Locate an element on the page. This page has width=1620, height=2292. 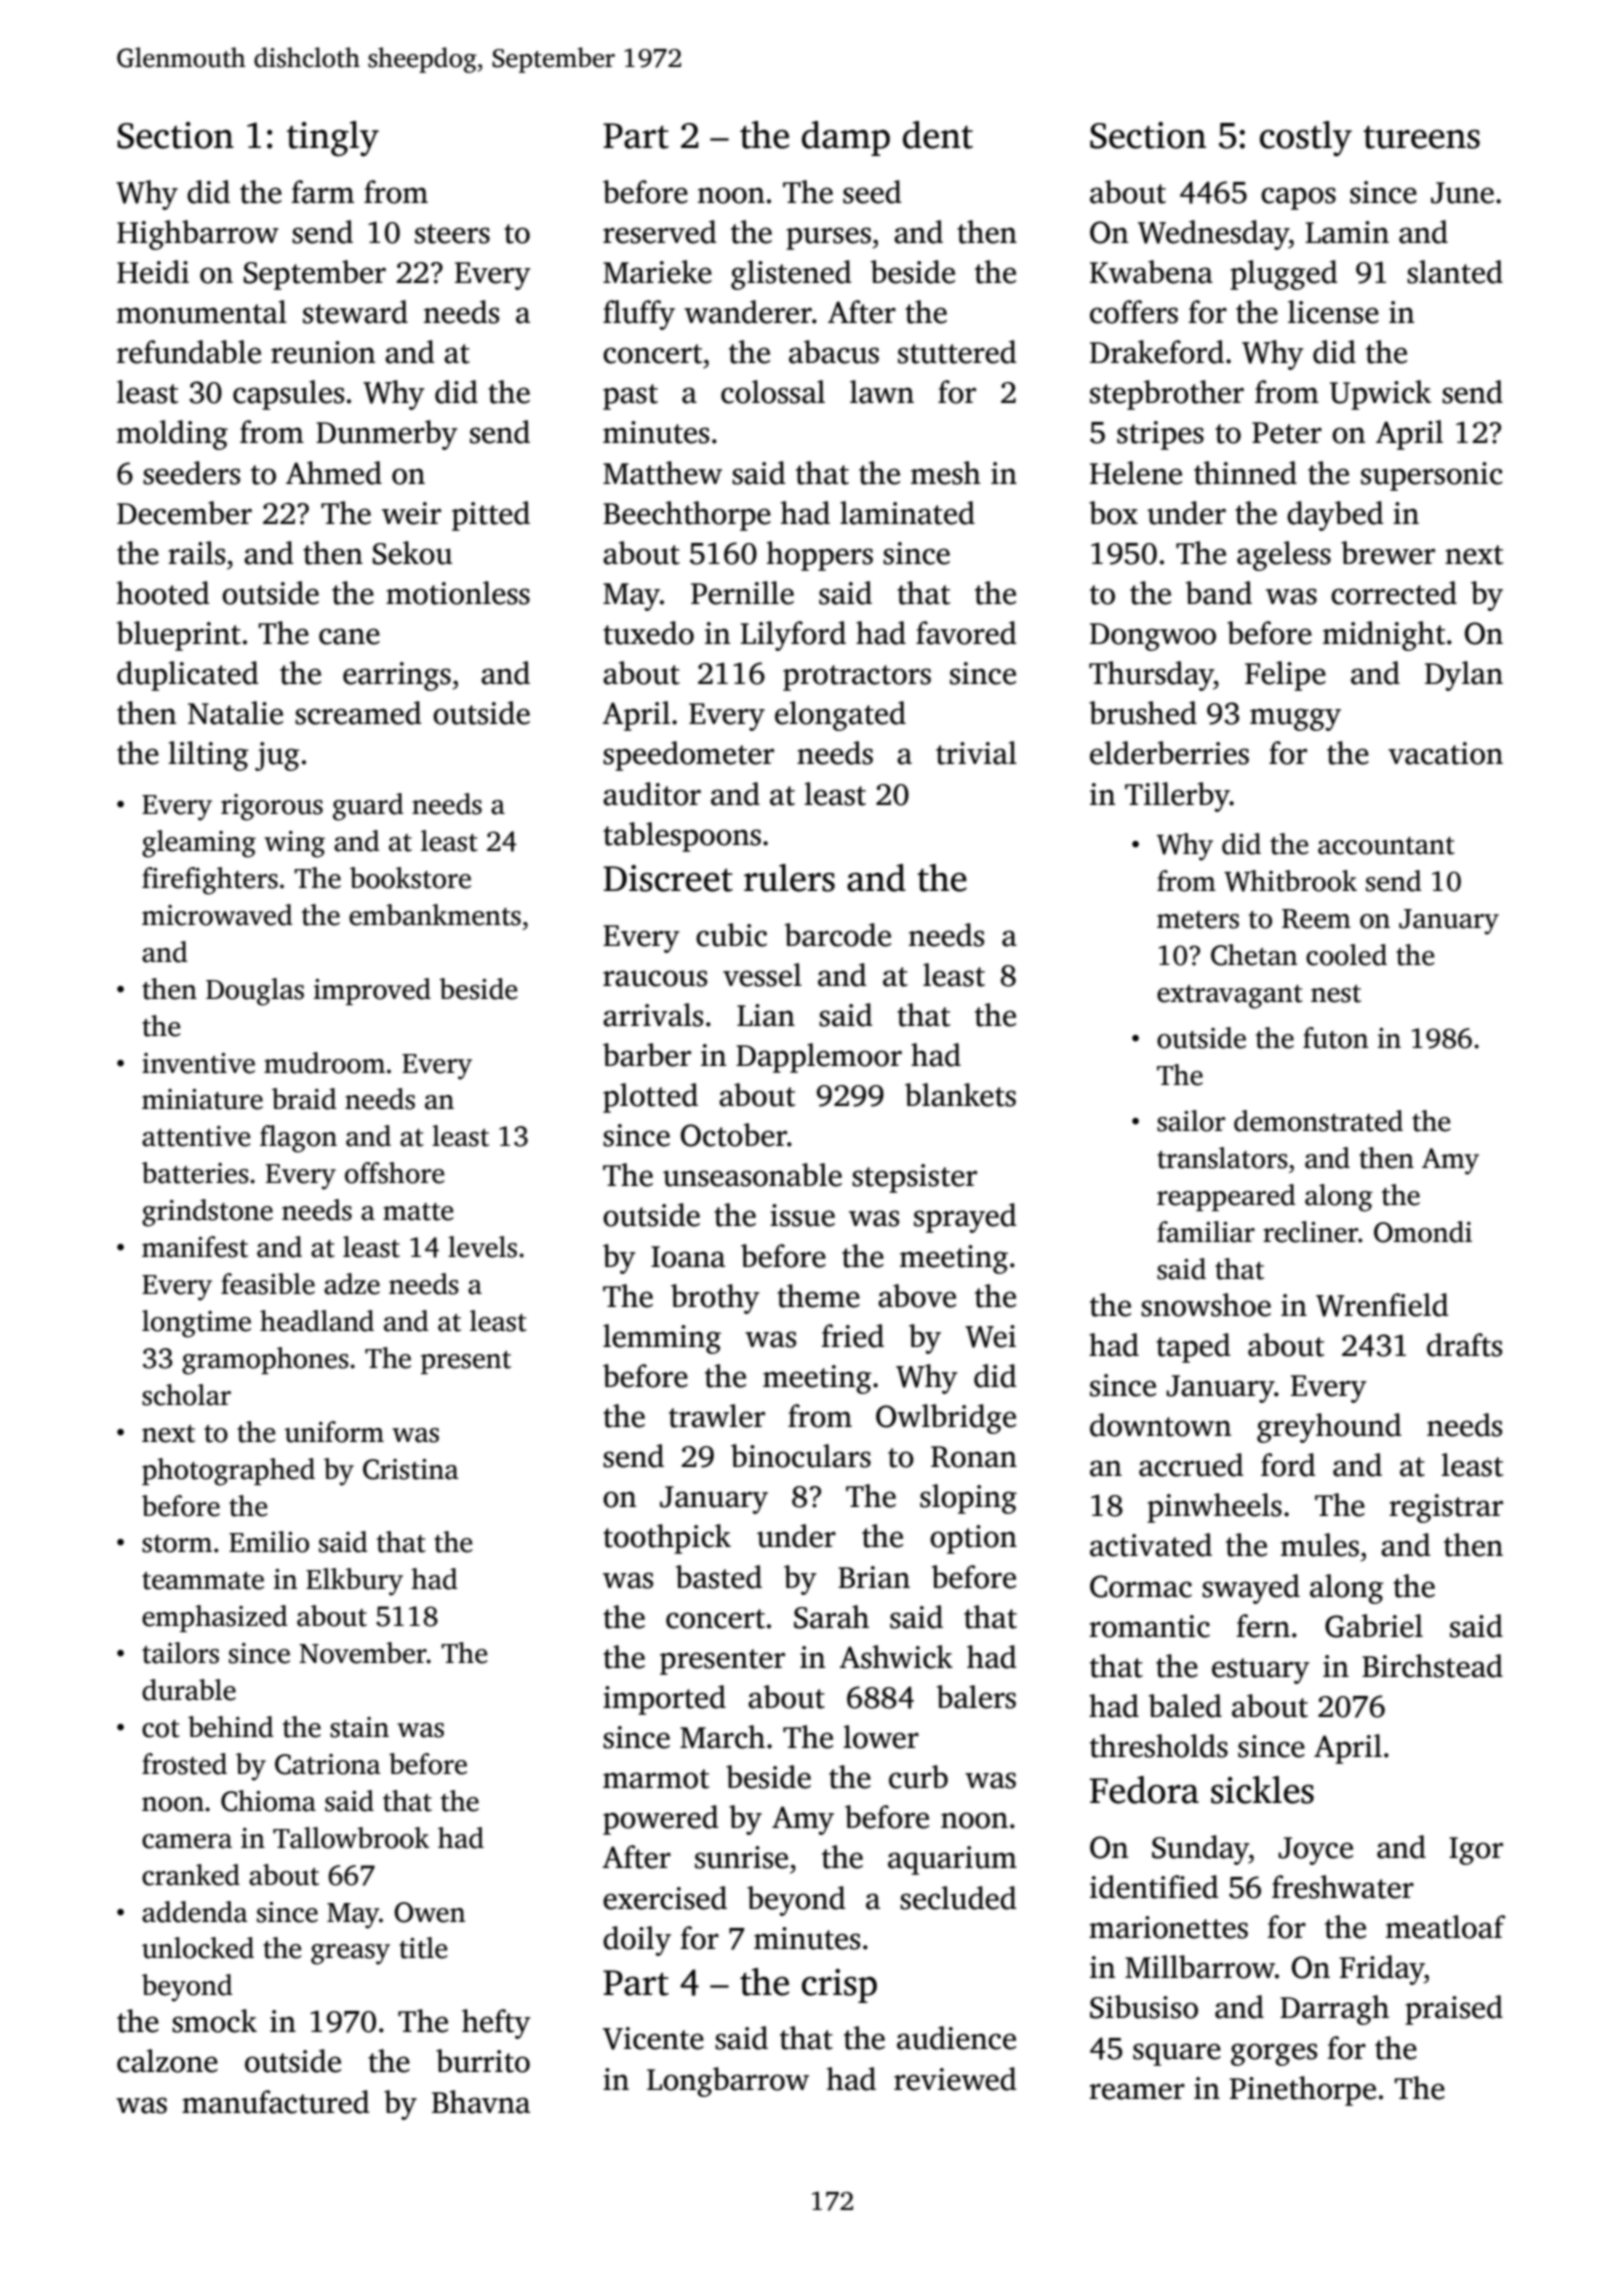
microwaved is located at coordinates (217, 915).
